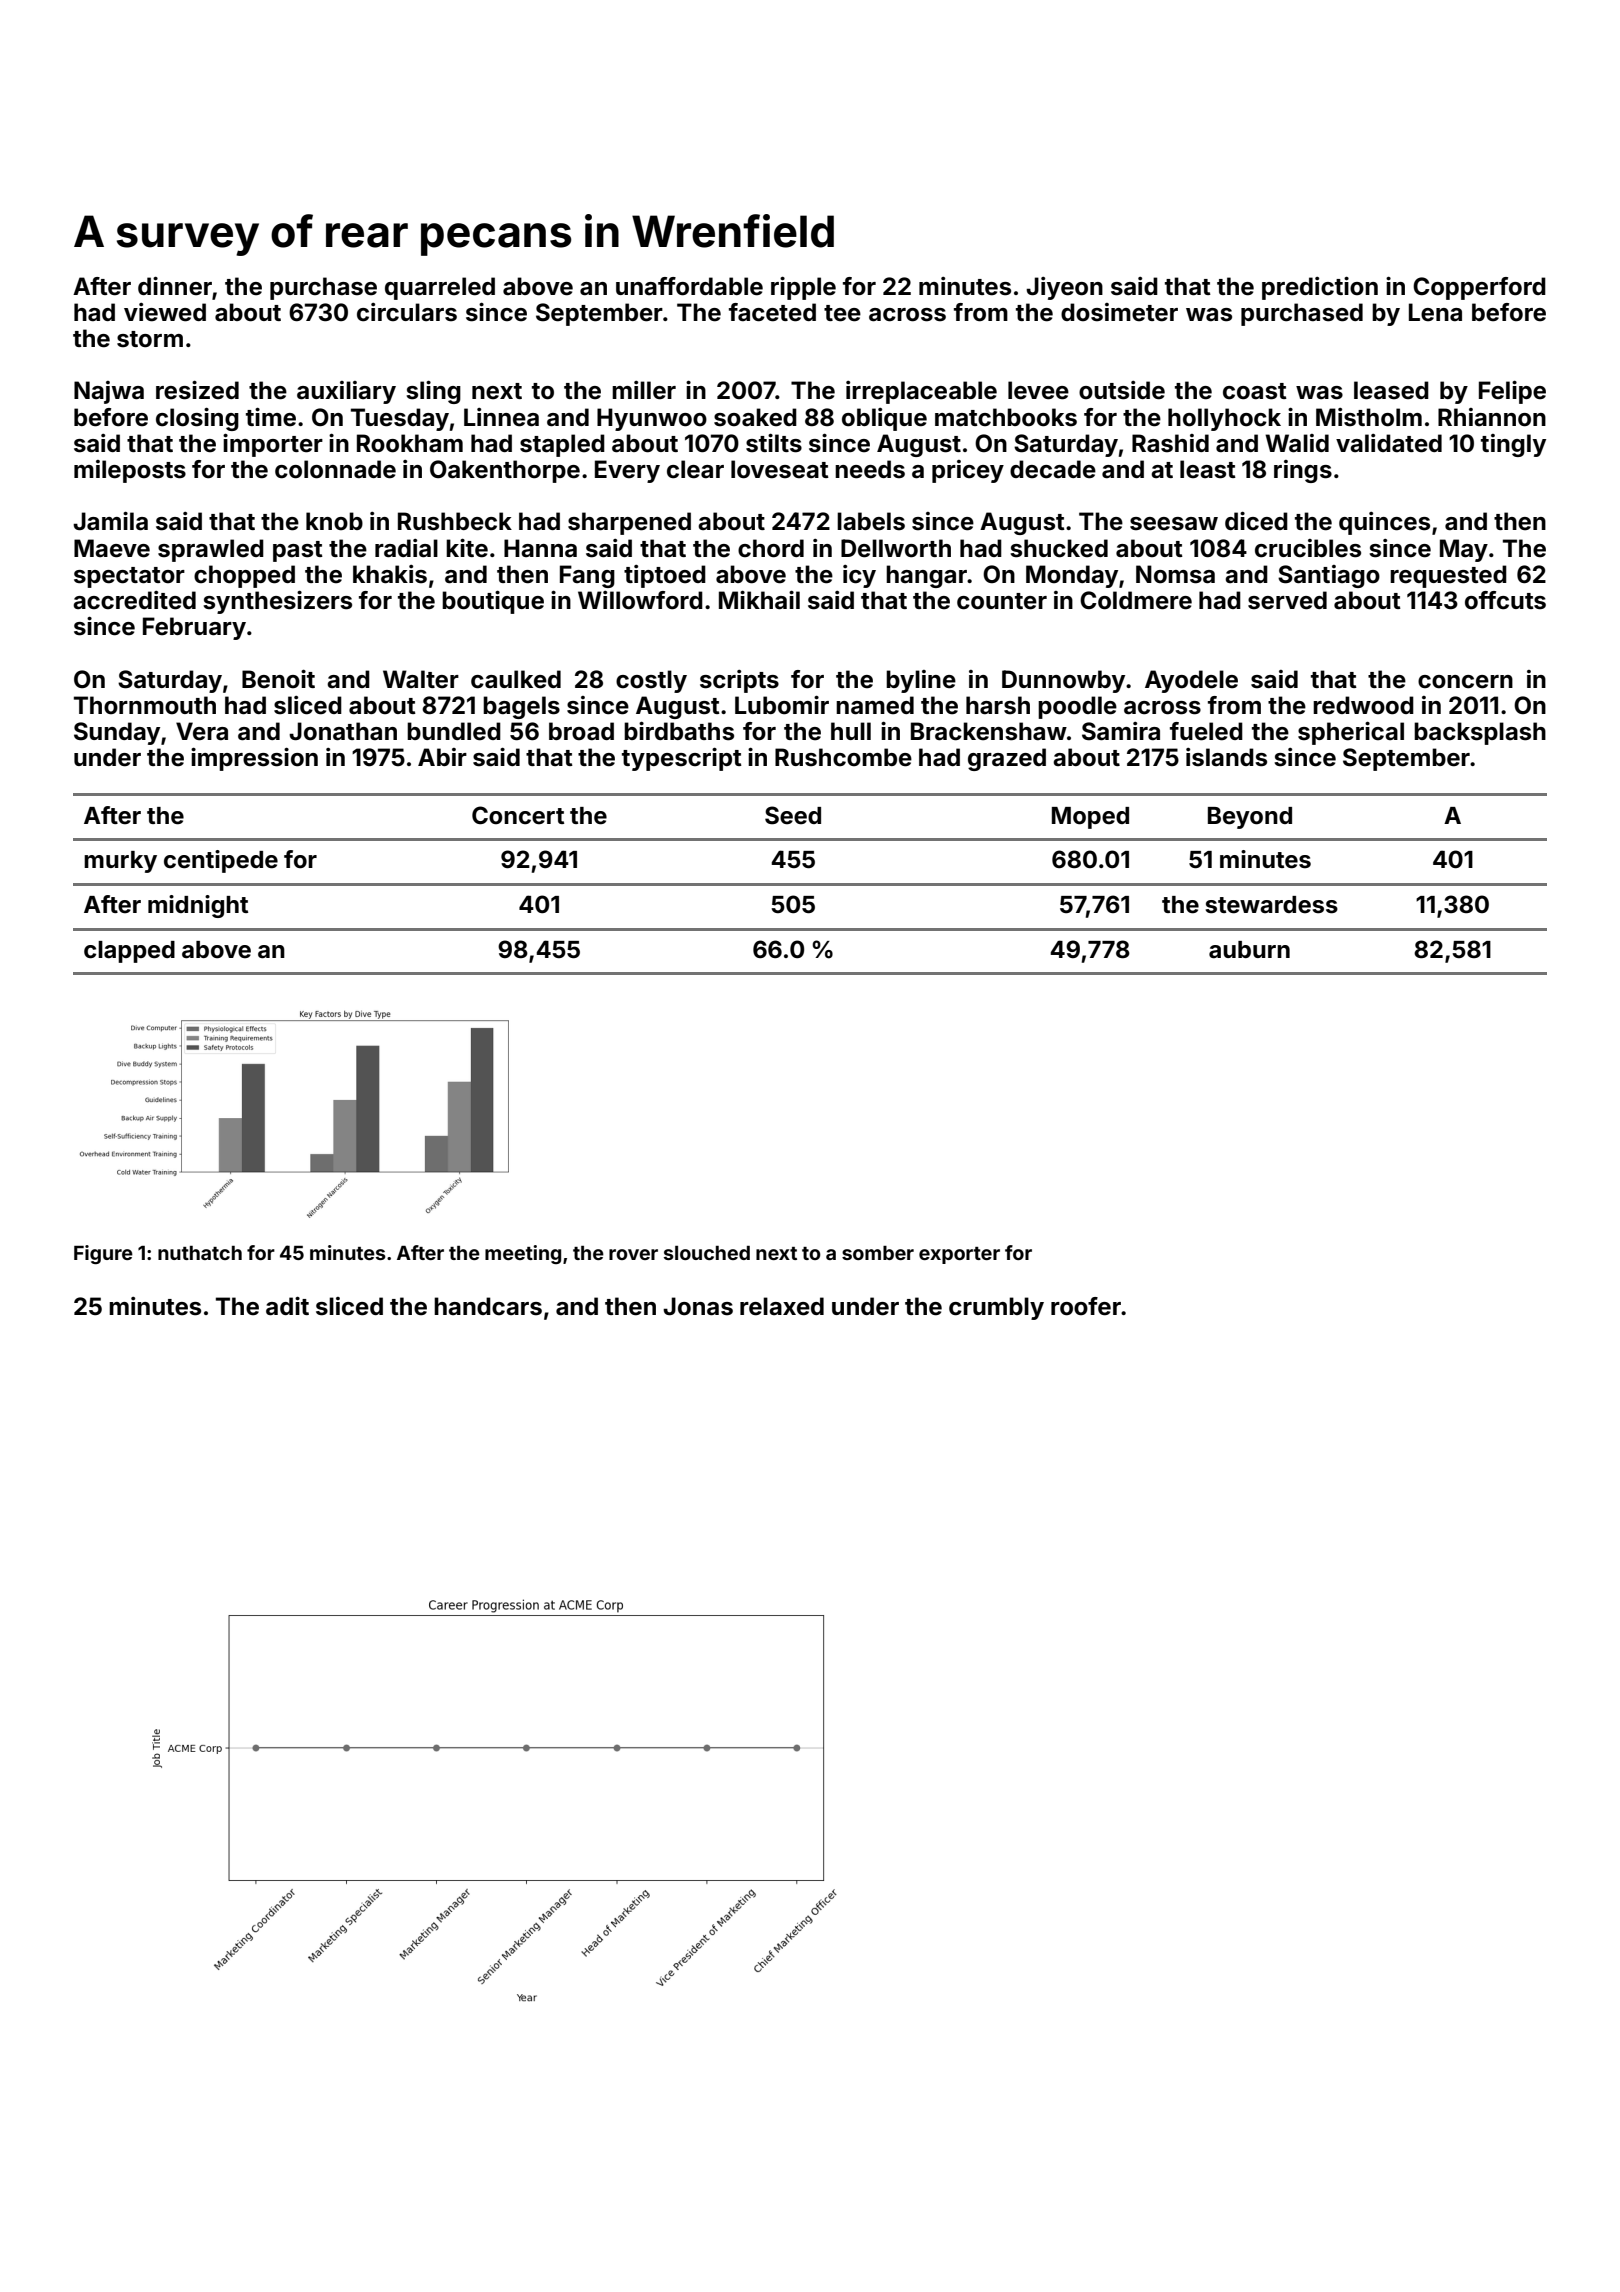  Describe the element at coordinates (254, 759) in the screenshot. I see `impression` at that location.
